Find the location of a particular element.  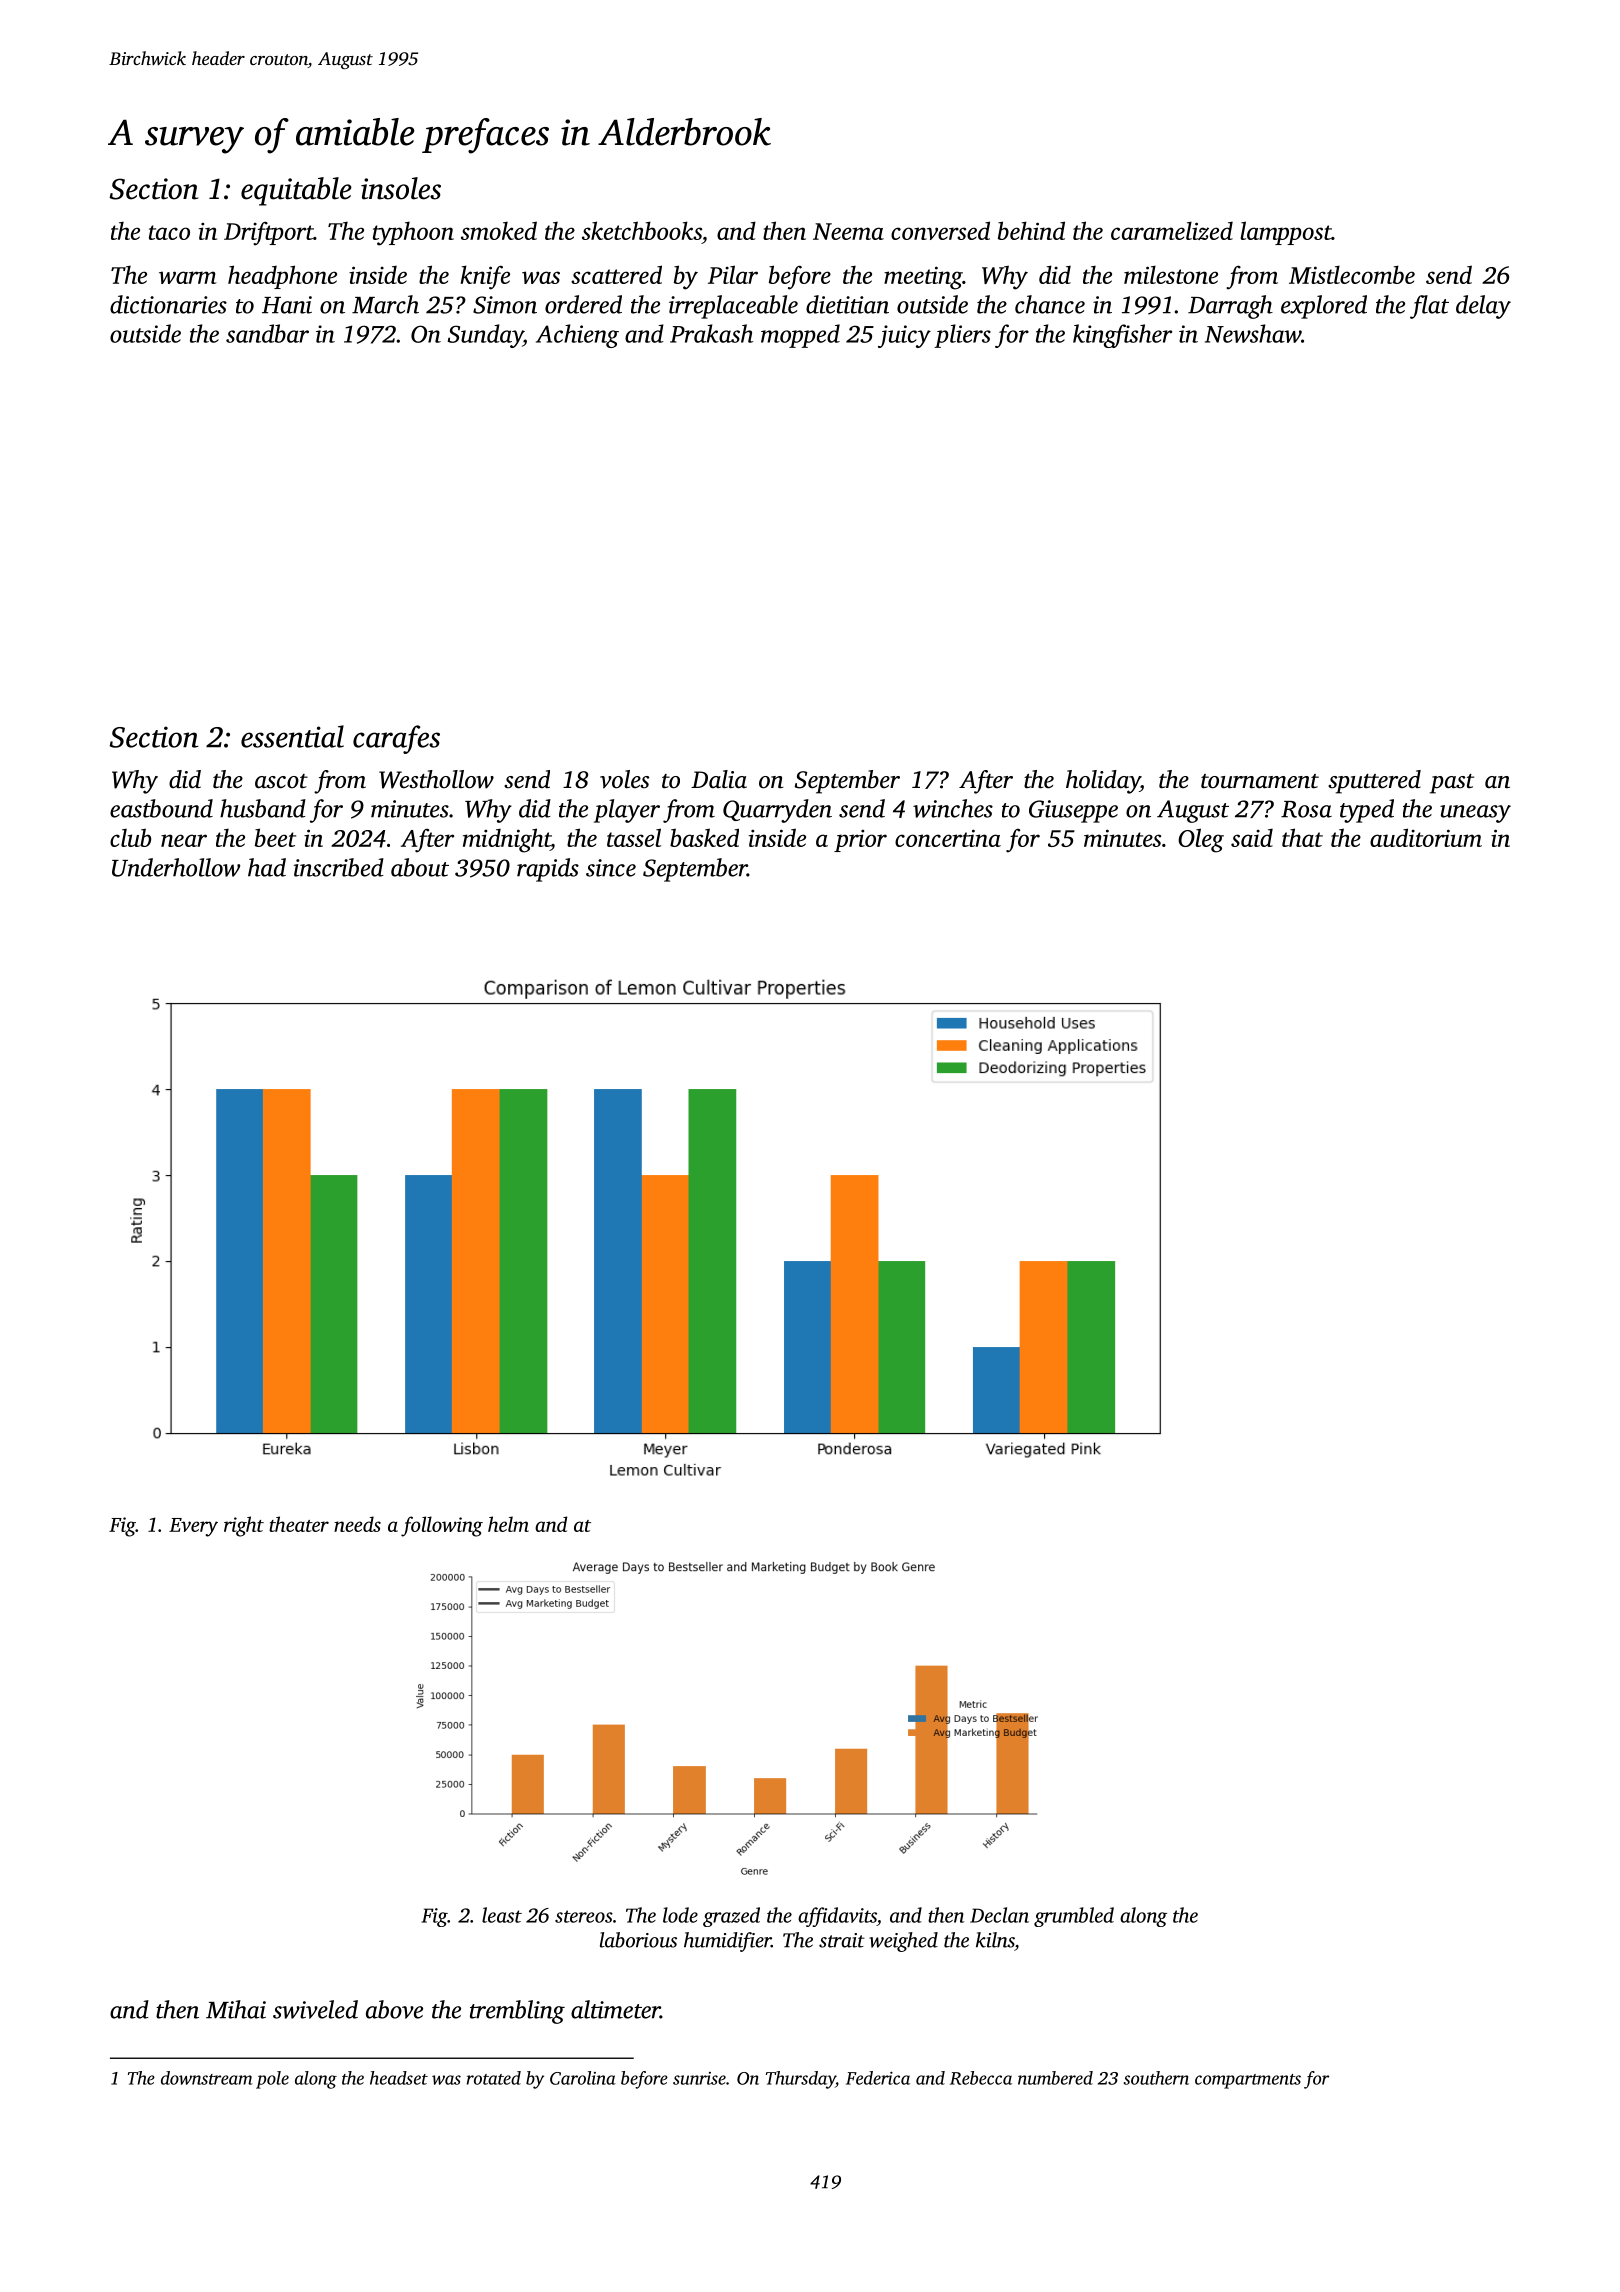

concertina is located at coordinates (948, 838).
